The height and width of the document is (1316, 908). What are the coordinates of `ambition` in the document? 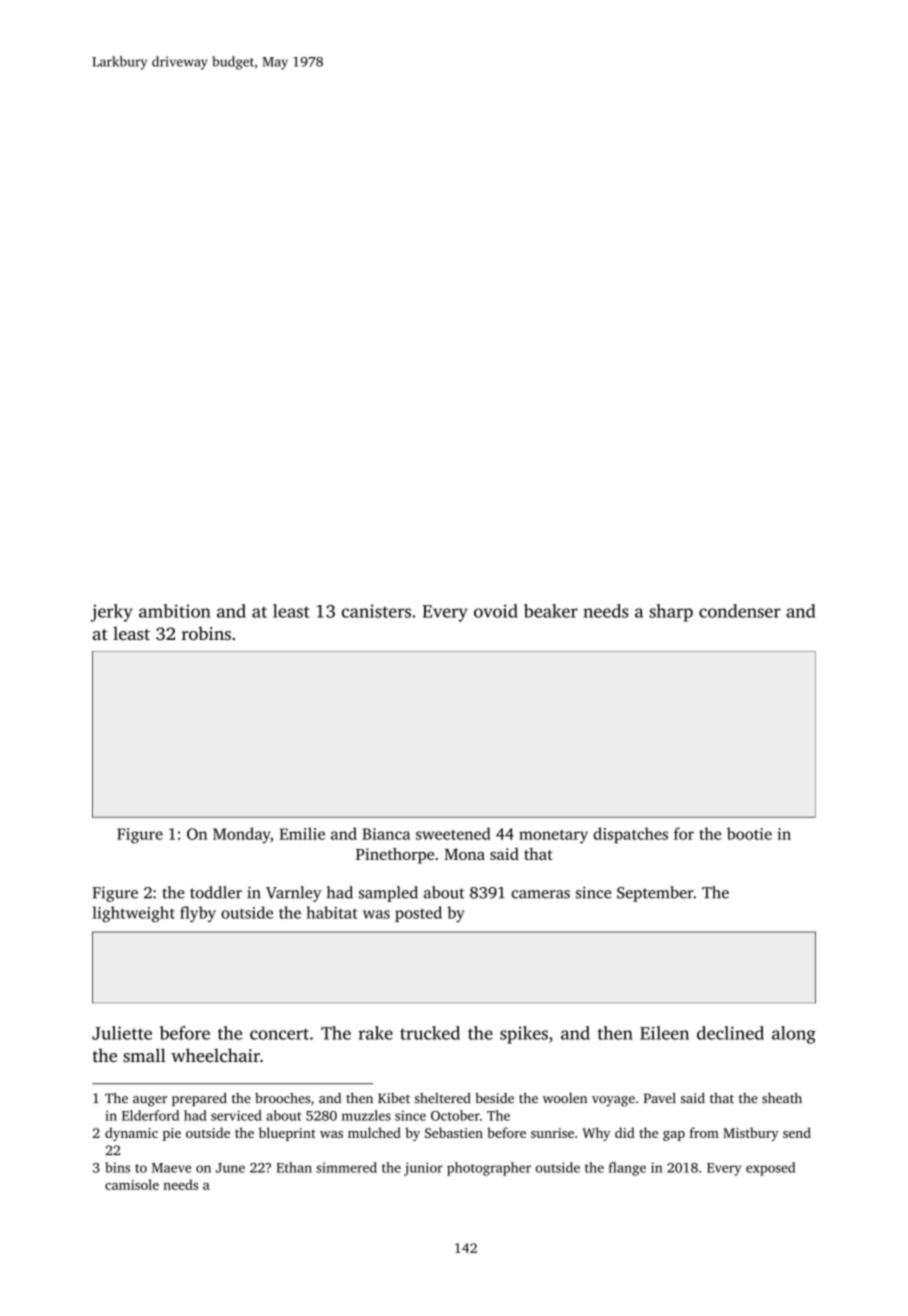 It's located at (174, 611).
